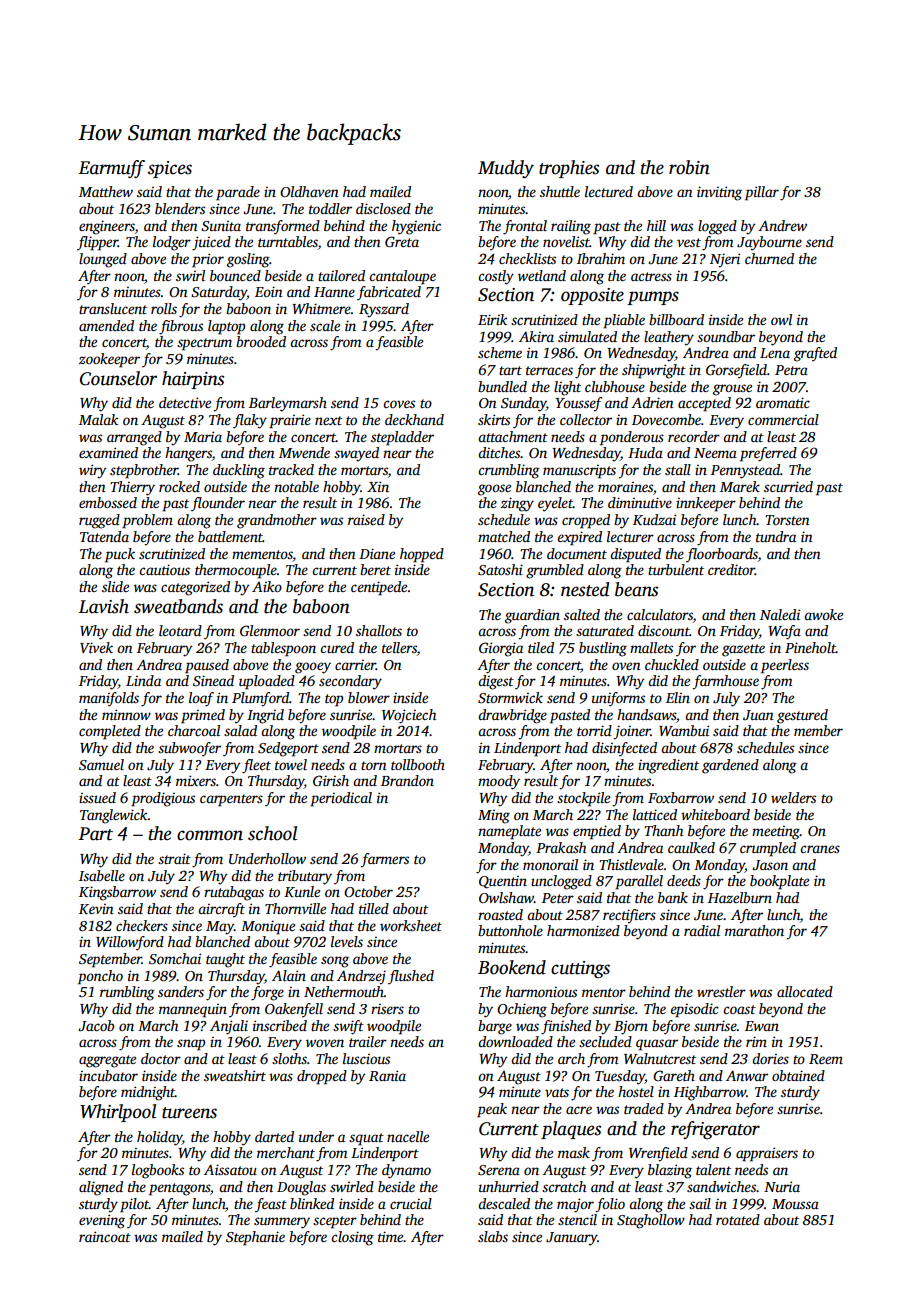  What do you see at coordinates (361, 977) in the screenshot?
I see `Andrzej` at bounding box center [361, 977].
